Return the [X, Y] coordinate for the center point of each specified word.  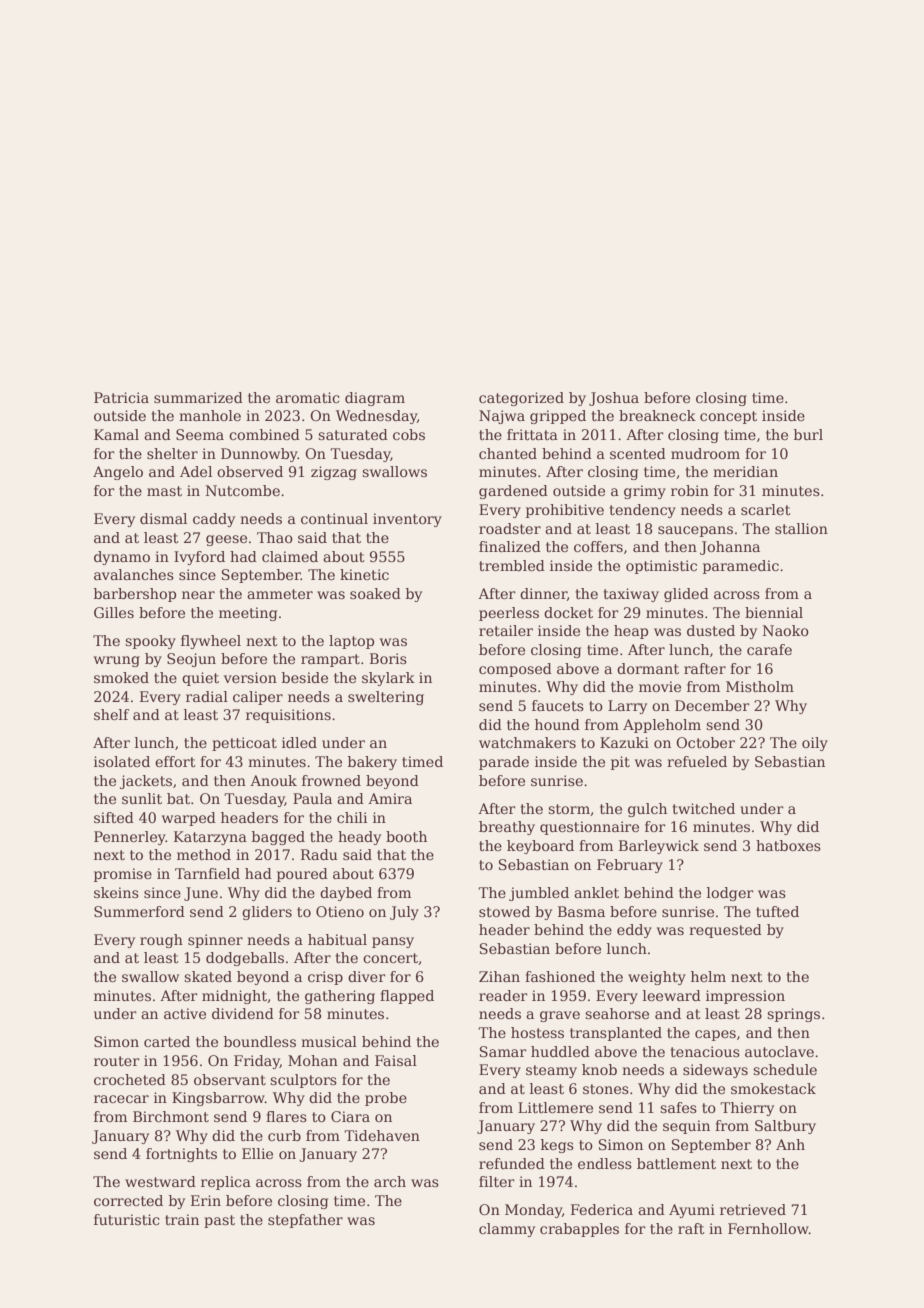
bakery [372, 763]
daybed [346, 894]
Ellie [257, 1153]
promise [123, 875]
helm [708, 976]
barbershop [135, 595]
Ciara [350, 1116]
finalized [510, 546]
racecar [121, 1099]
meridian [745, 471]
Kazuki [624, 742]
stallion [801, 528]
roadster [510, 528]
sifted [114, 817]
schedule [785, 1069]
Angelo [118, 473]
